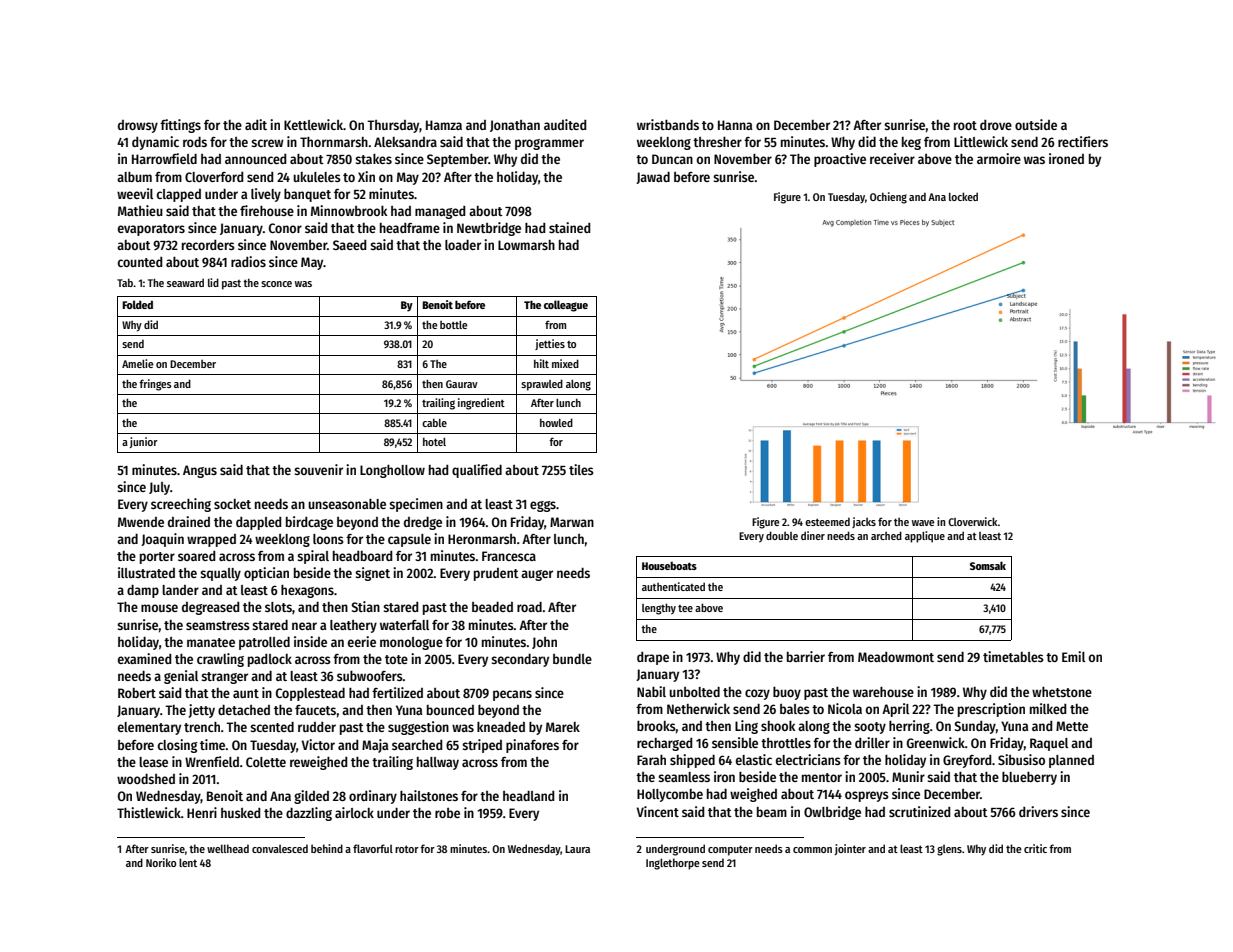  I want to click on Minnowbrook, so click(349, 210).
